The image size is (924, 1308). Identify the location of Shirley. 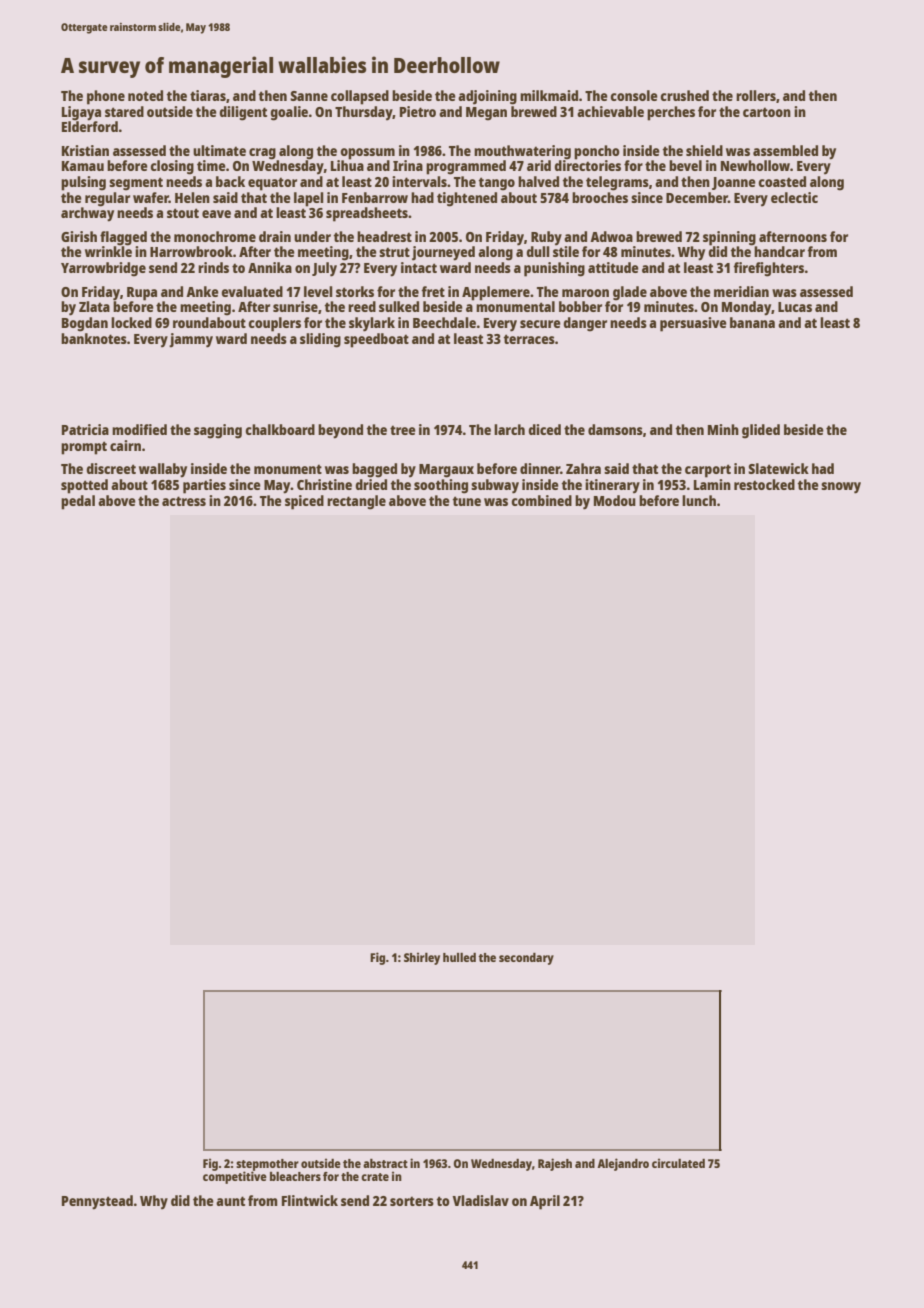
(422, 958).
